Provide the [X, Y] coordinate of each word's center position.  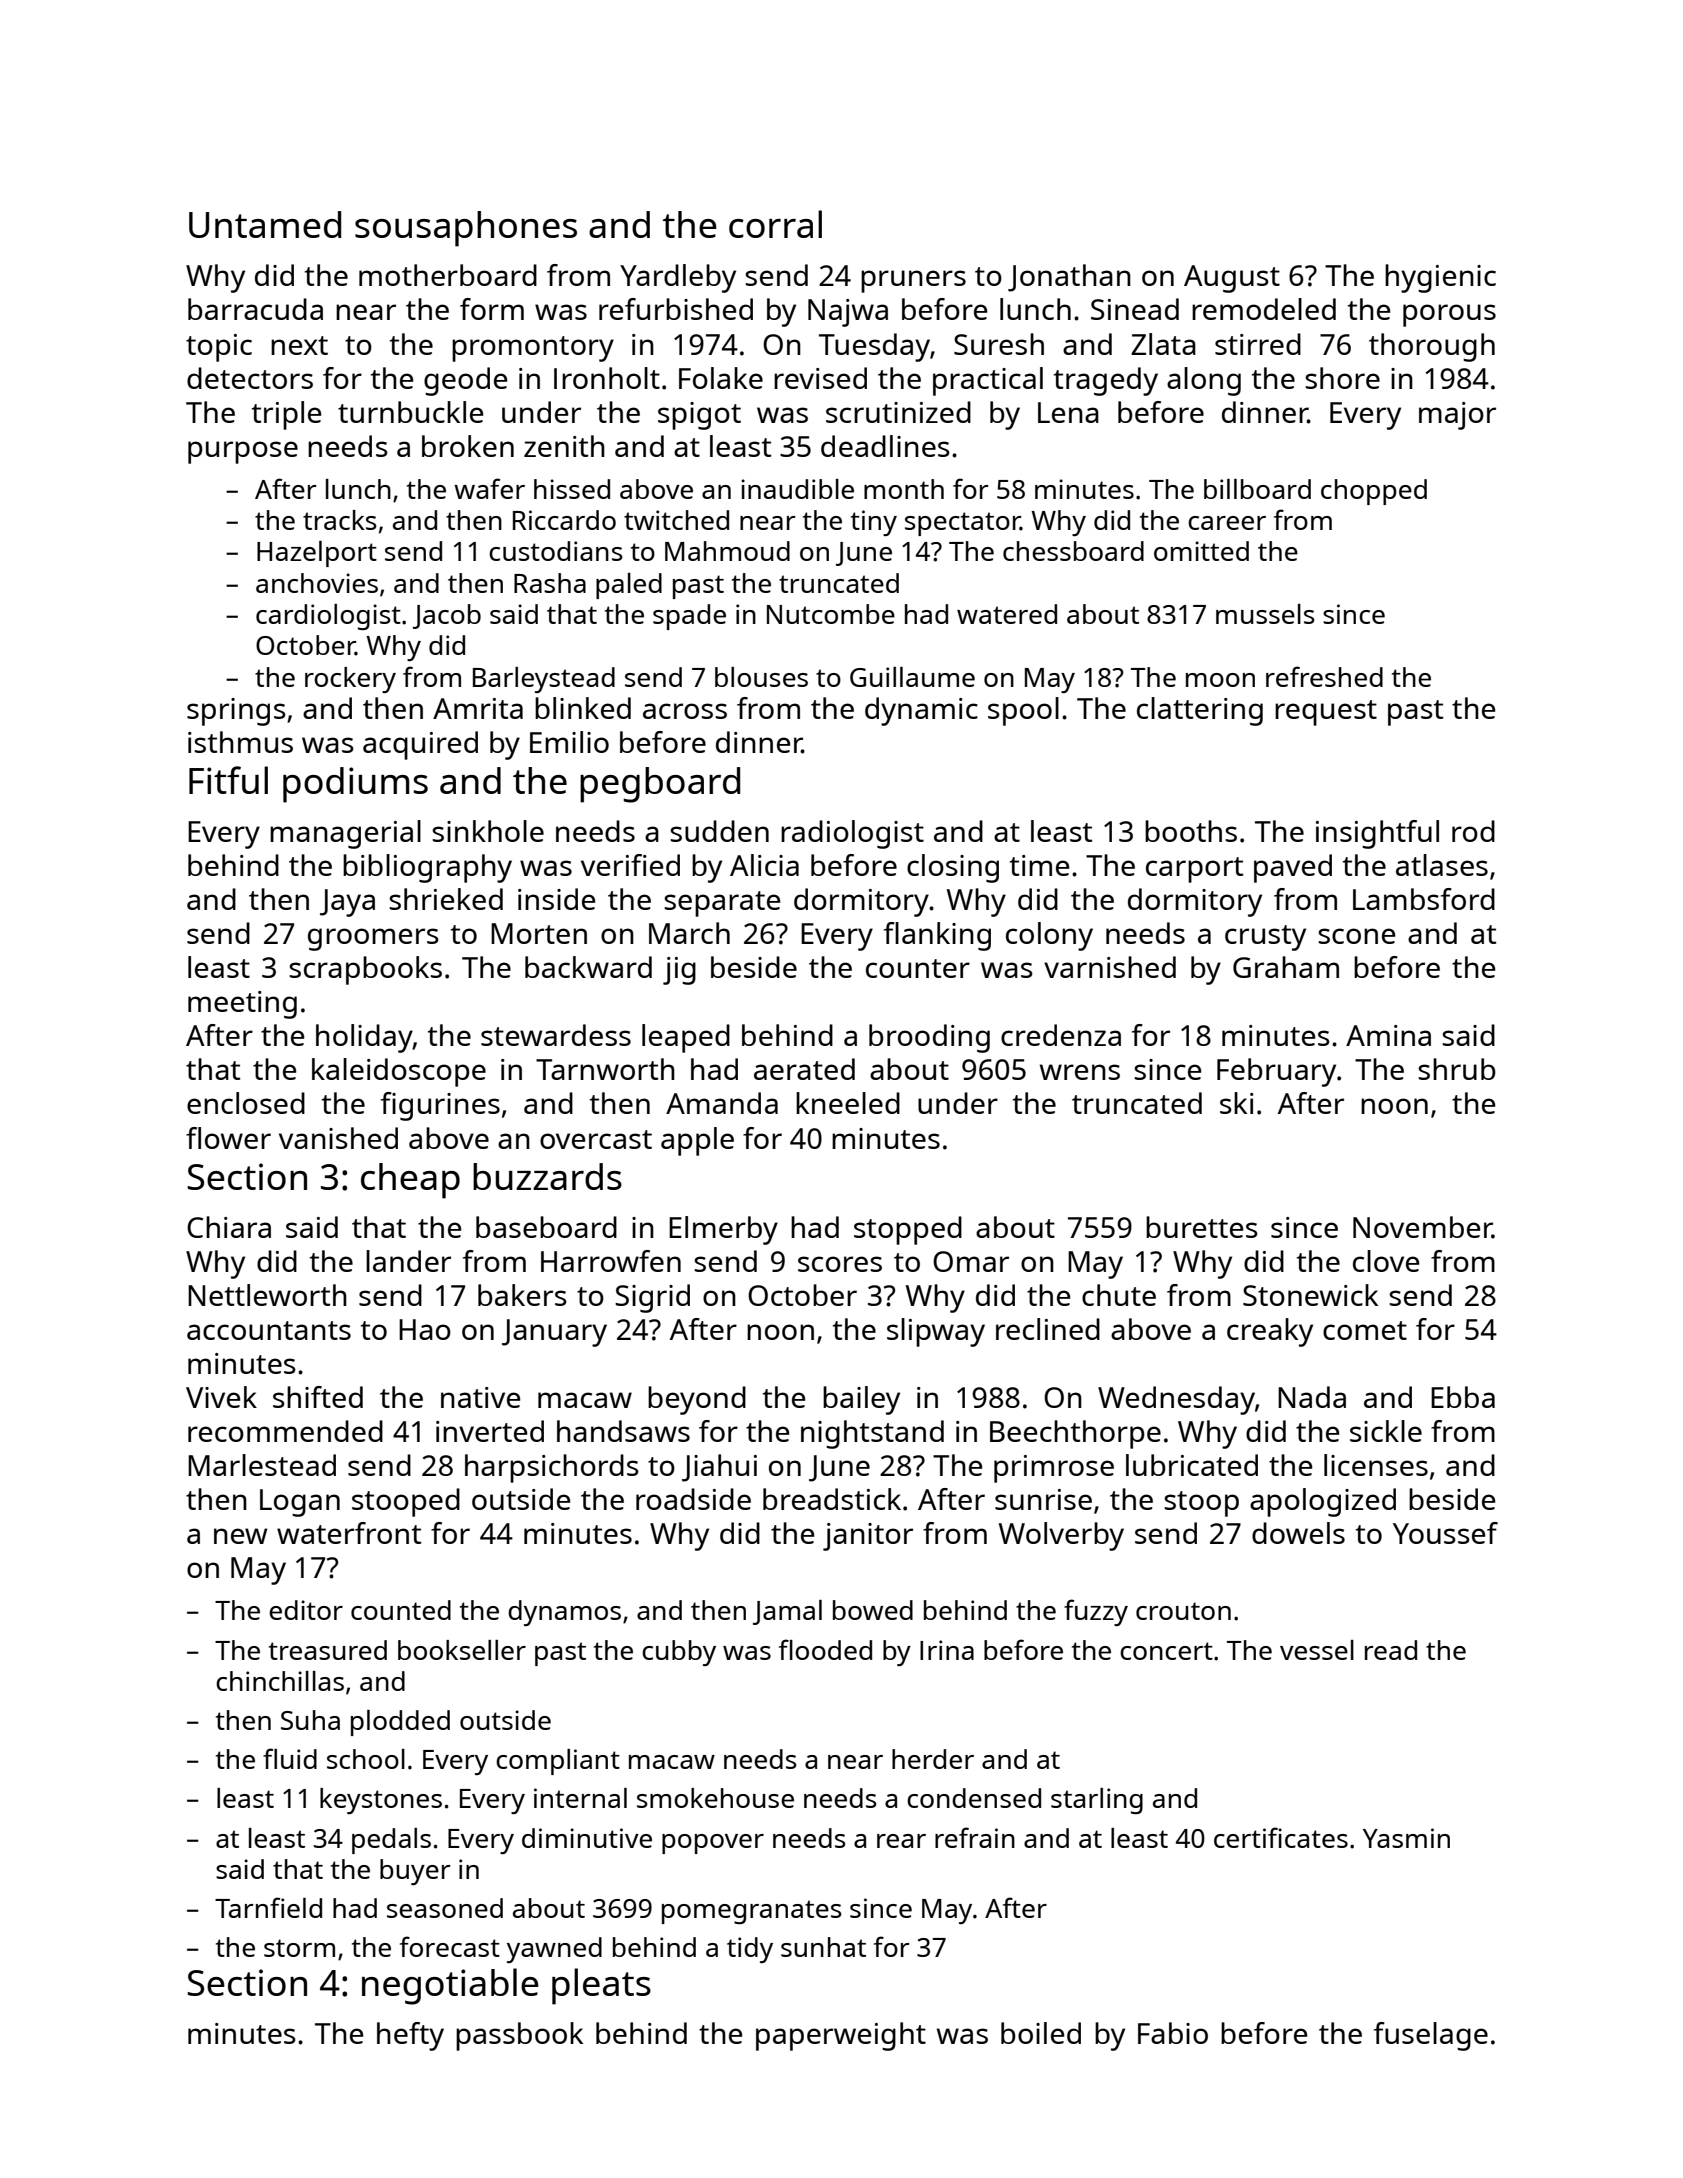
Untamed [265, 224]
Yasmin [1406, 1838]
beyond [697, 1400]
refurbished [676, 309]
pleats [601, 1986]
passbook [519, 2036]
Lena [1068, 412]
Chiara [229, 1227]
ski [1237, 1103]
